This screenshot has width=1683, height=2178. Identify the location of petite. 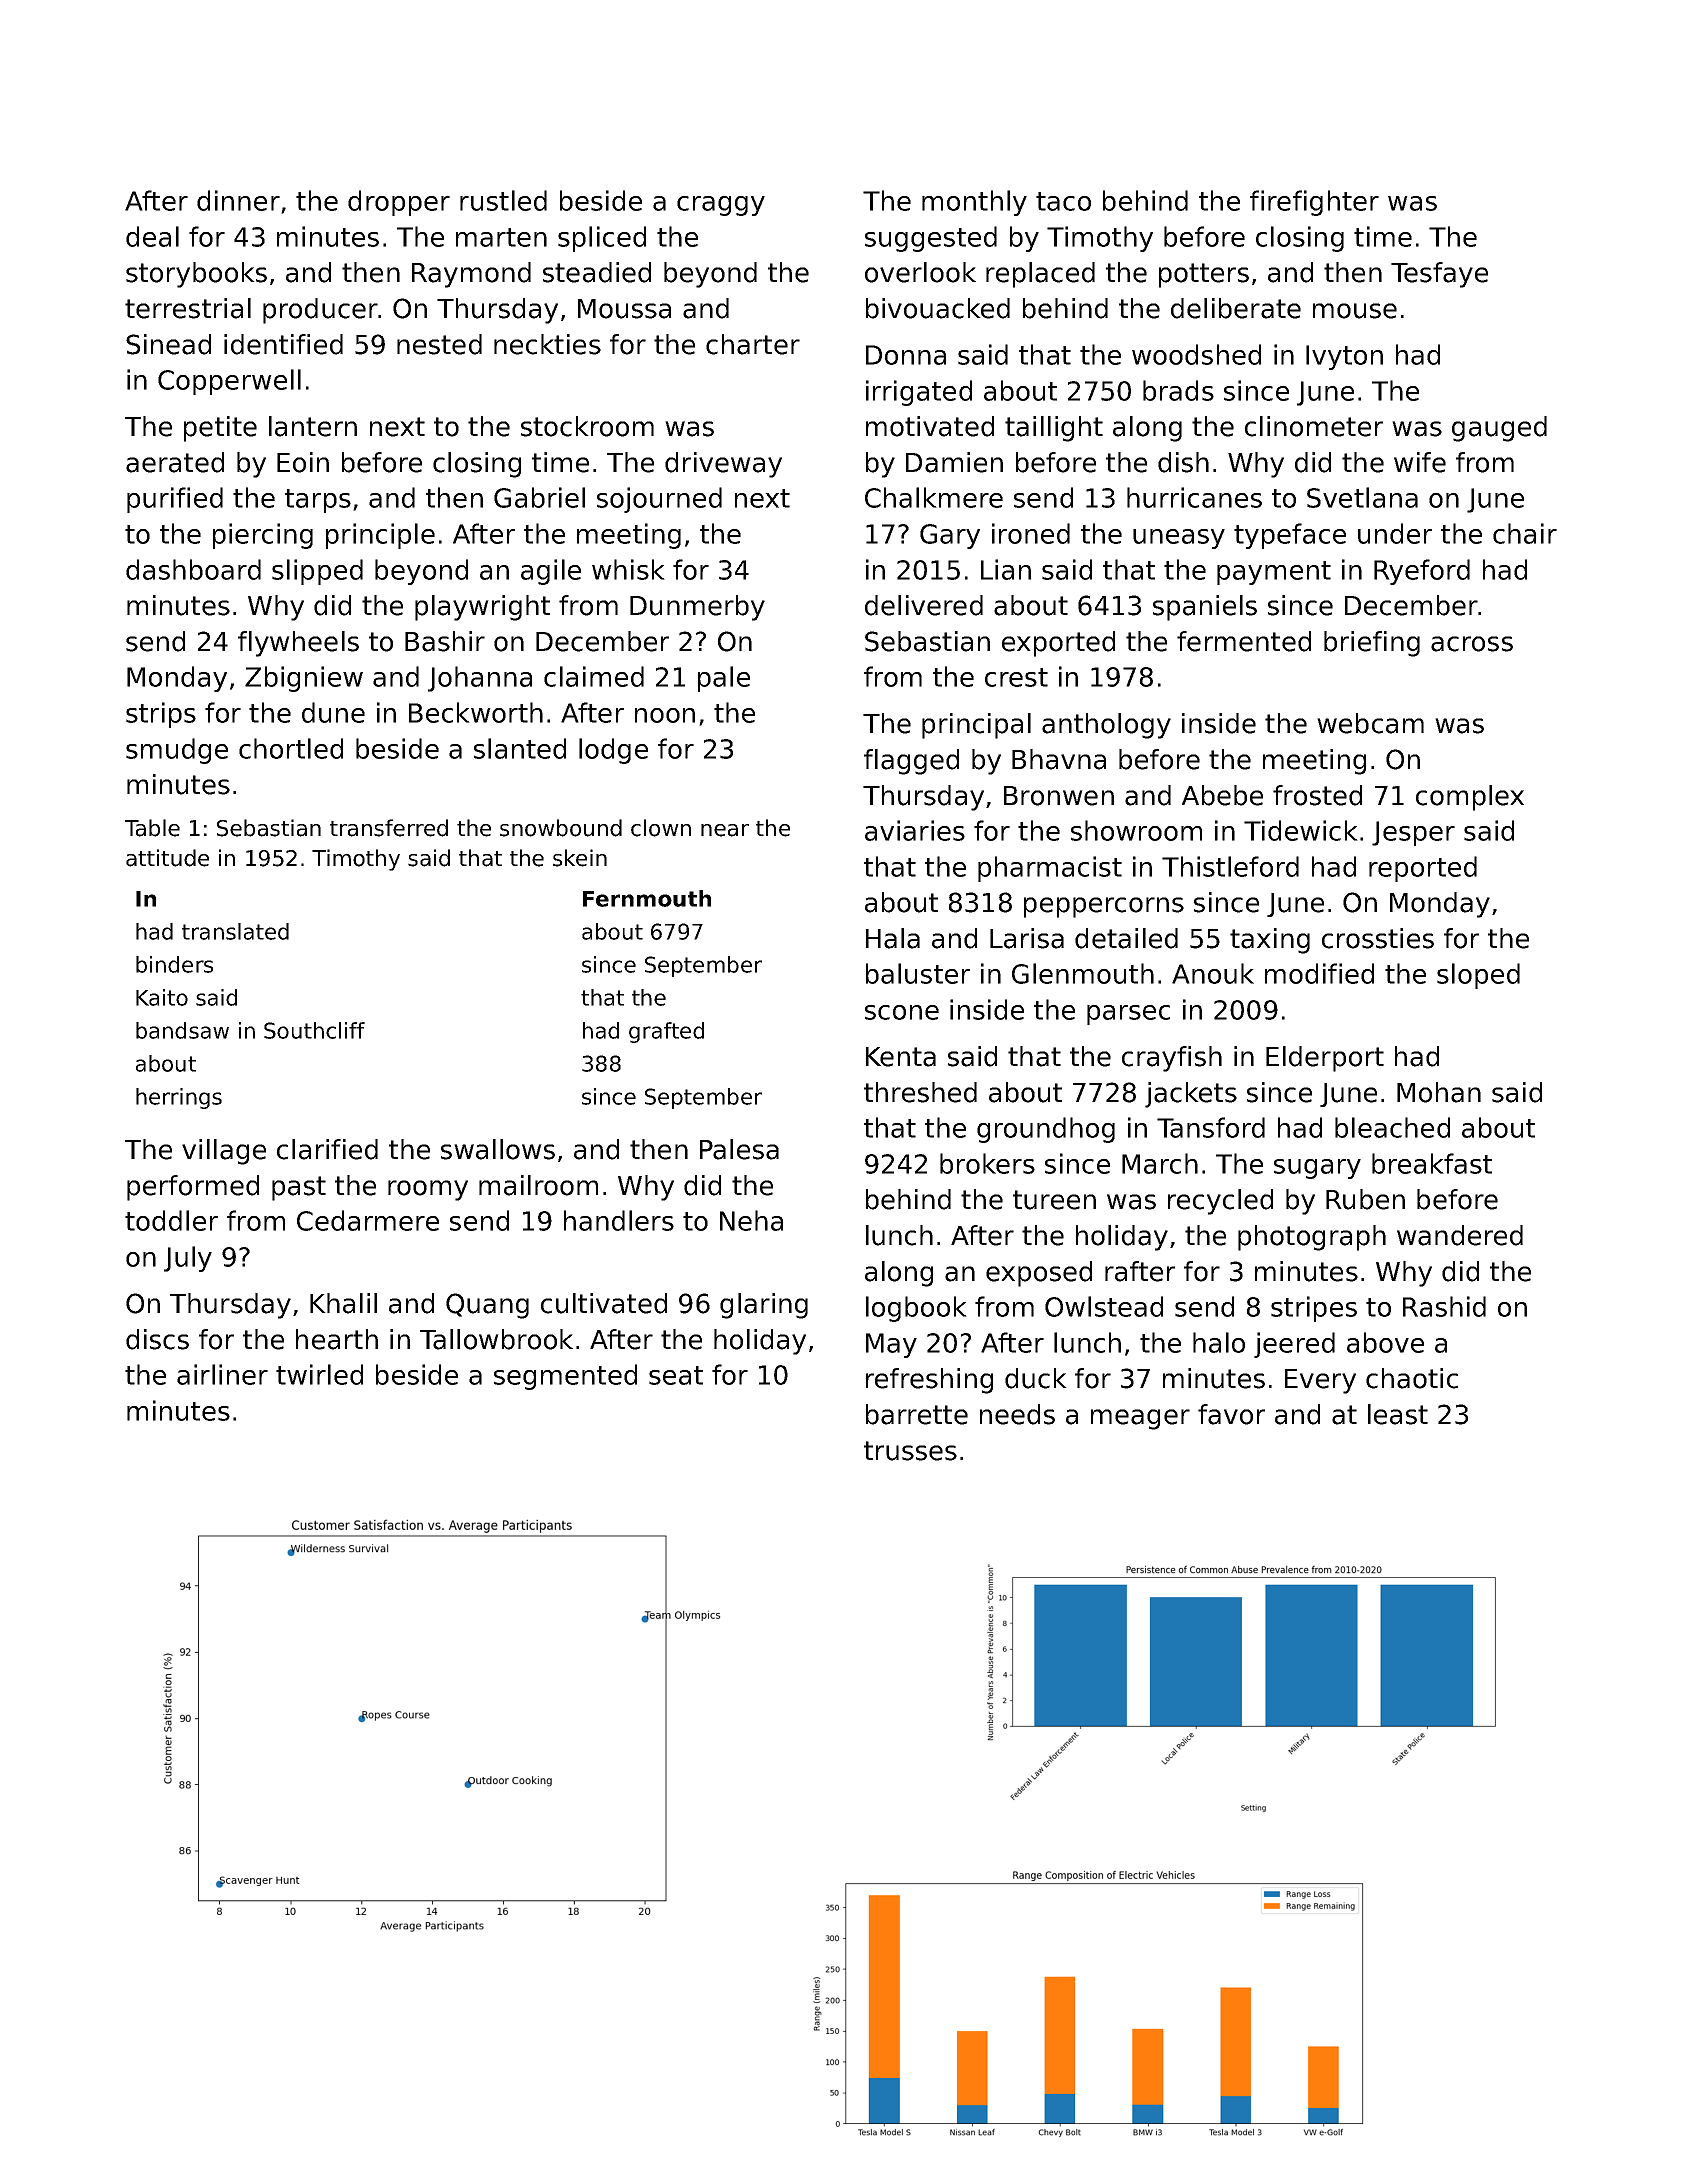
(220, 429).
